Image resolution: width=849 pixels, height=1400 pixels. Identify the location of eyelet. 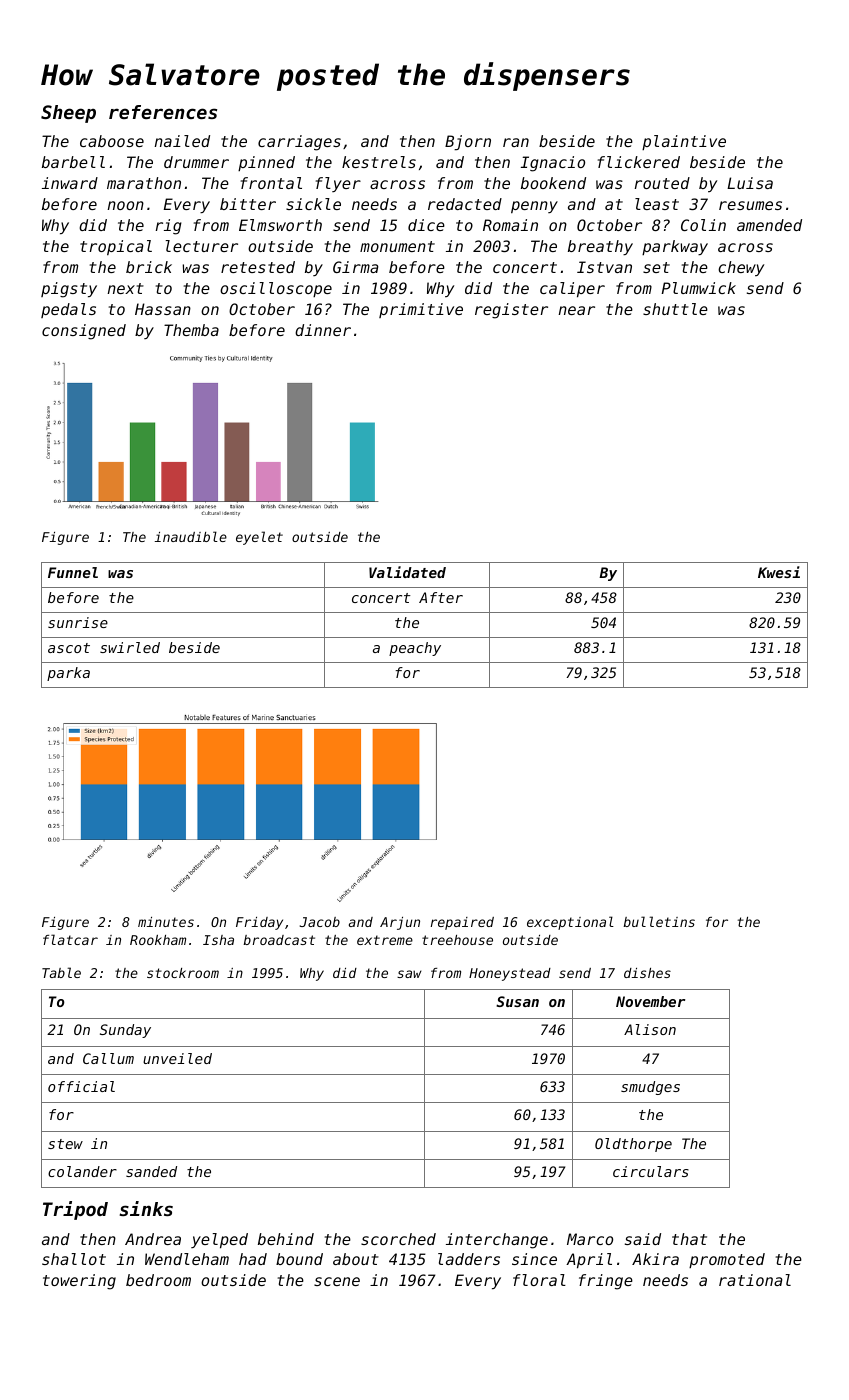
(259, 538).
